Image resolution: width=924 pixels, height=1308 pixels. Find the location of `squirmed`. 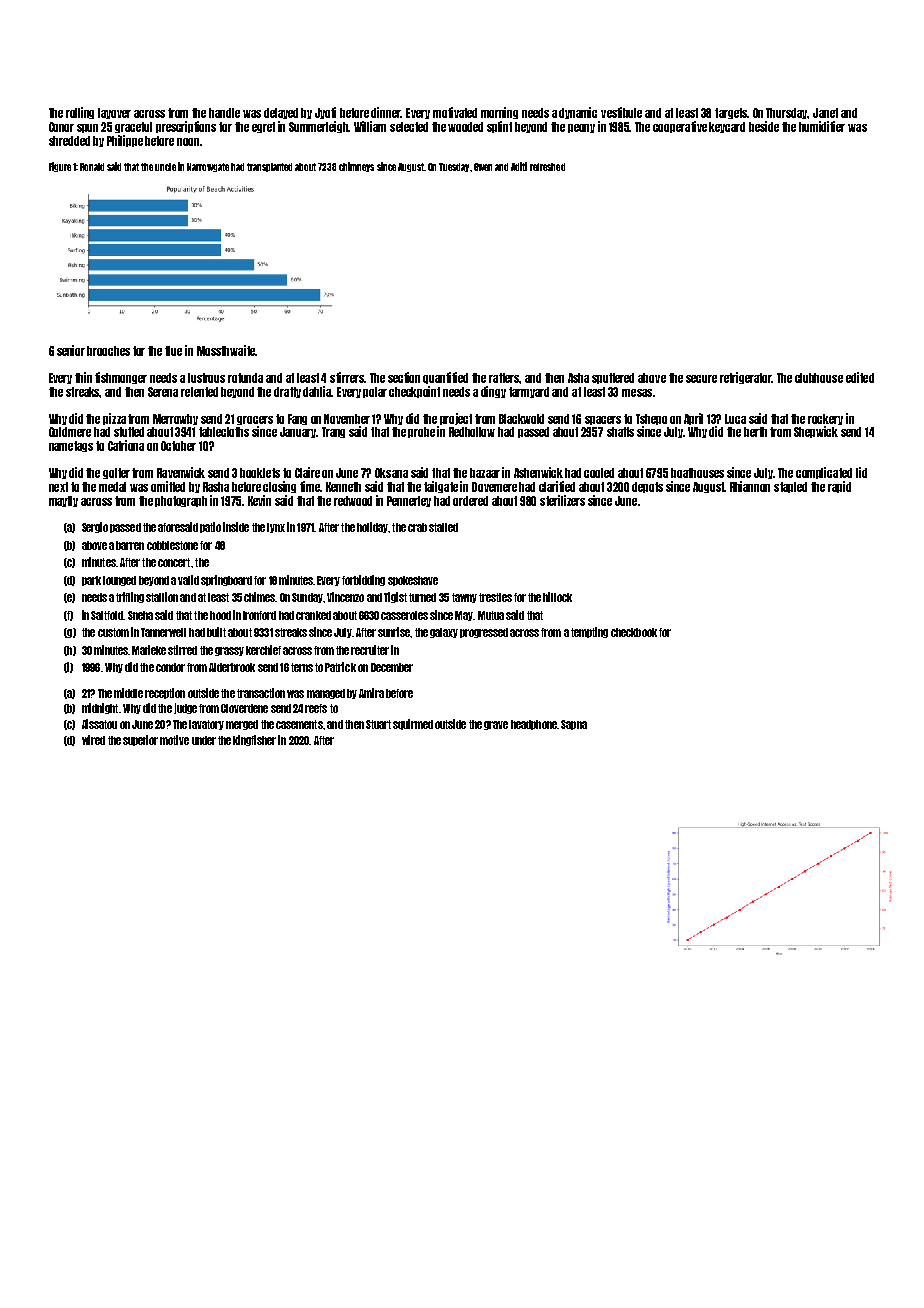

squirmed is located at coordinates (413, 724).
